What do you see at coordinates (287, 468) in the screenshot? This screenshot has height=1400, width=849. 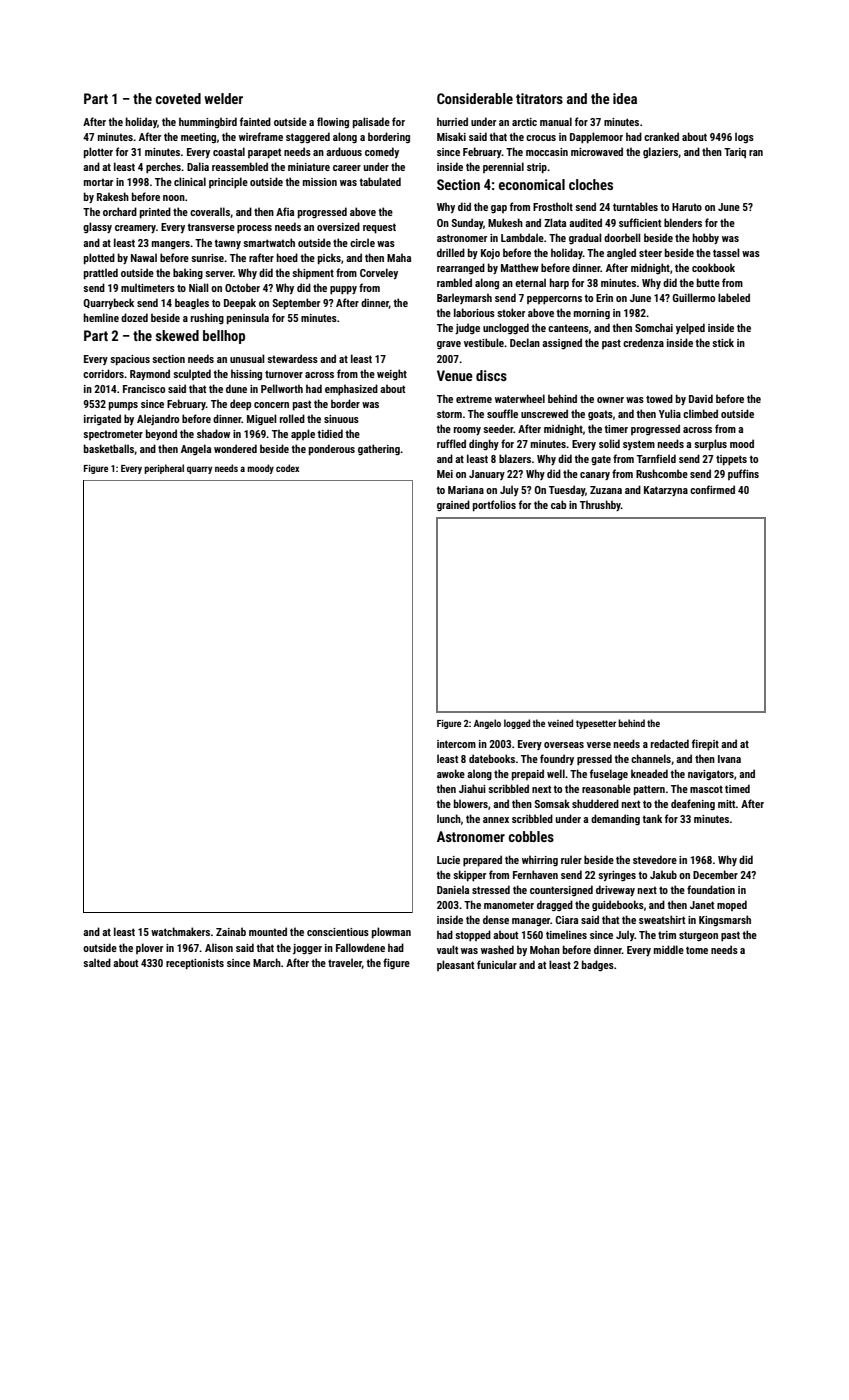 I see `codex` at bounding box center [287, 468].
